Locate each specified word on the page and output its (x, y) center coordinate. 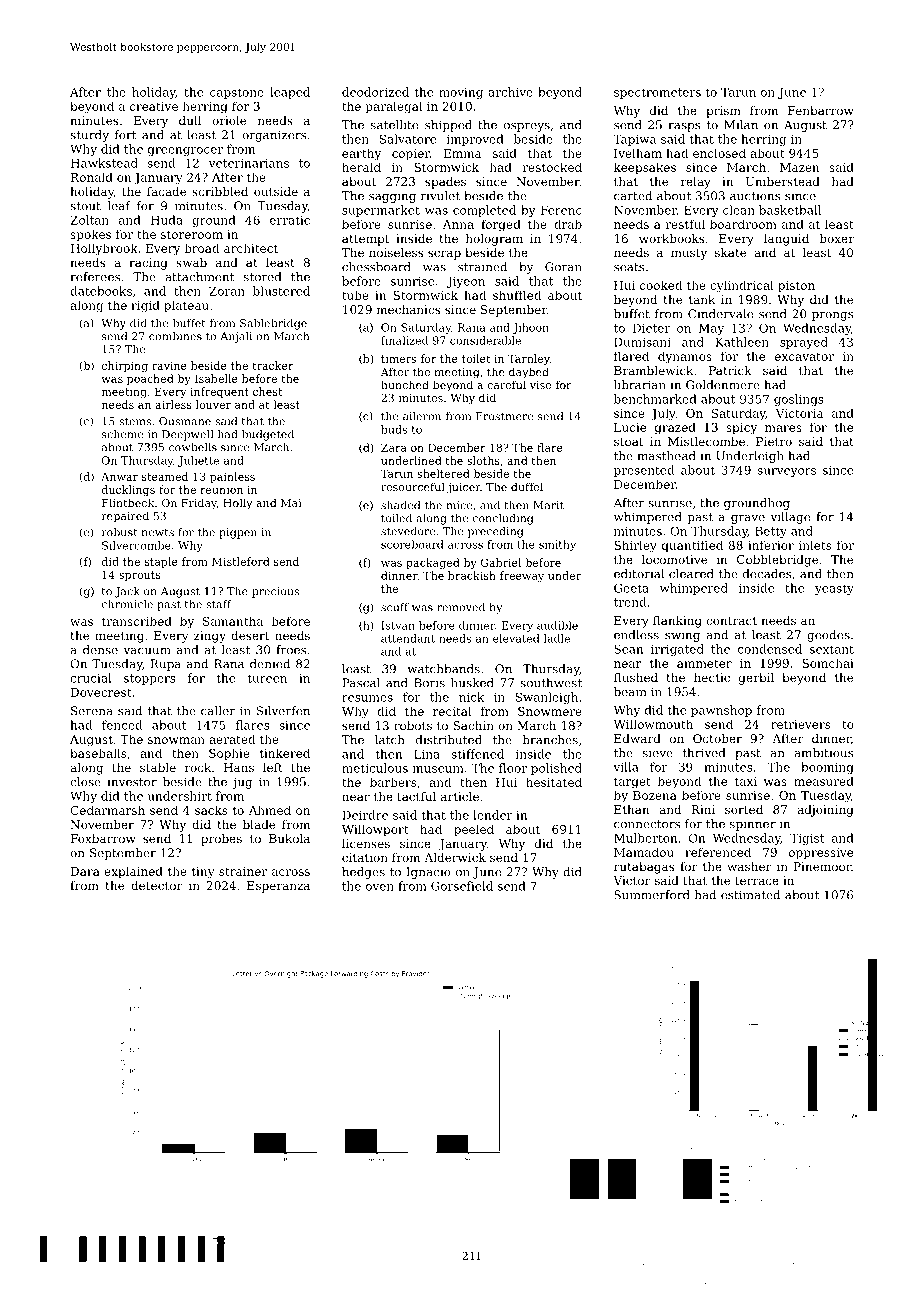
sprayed (804, 343)
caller (218, 711)
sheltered (443, 473)
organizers (274, 136)
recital (452, 711)
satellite (394, 125)
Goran (563, 267)
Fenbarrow (820, 110)
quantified (692, 546)
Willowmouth (653, 724)
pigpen (238, 533)
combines (175, 336)
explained (133, 872)
